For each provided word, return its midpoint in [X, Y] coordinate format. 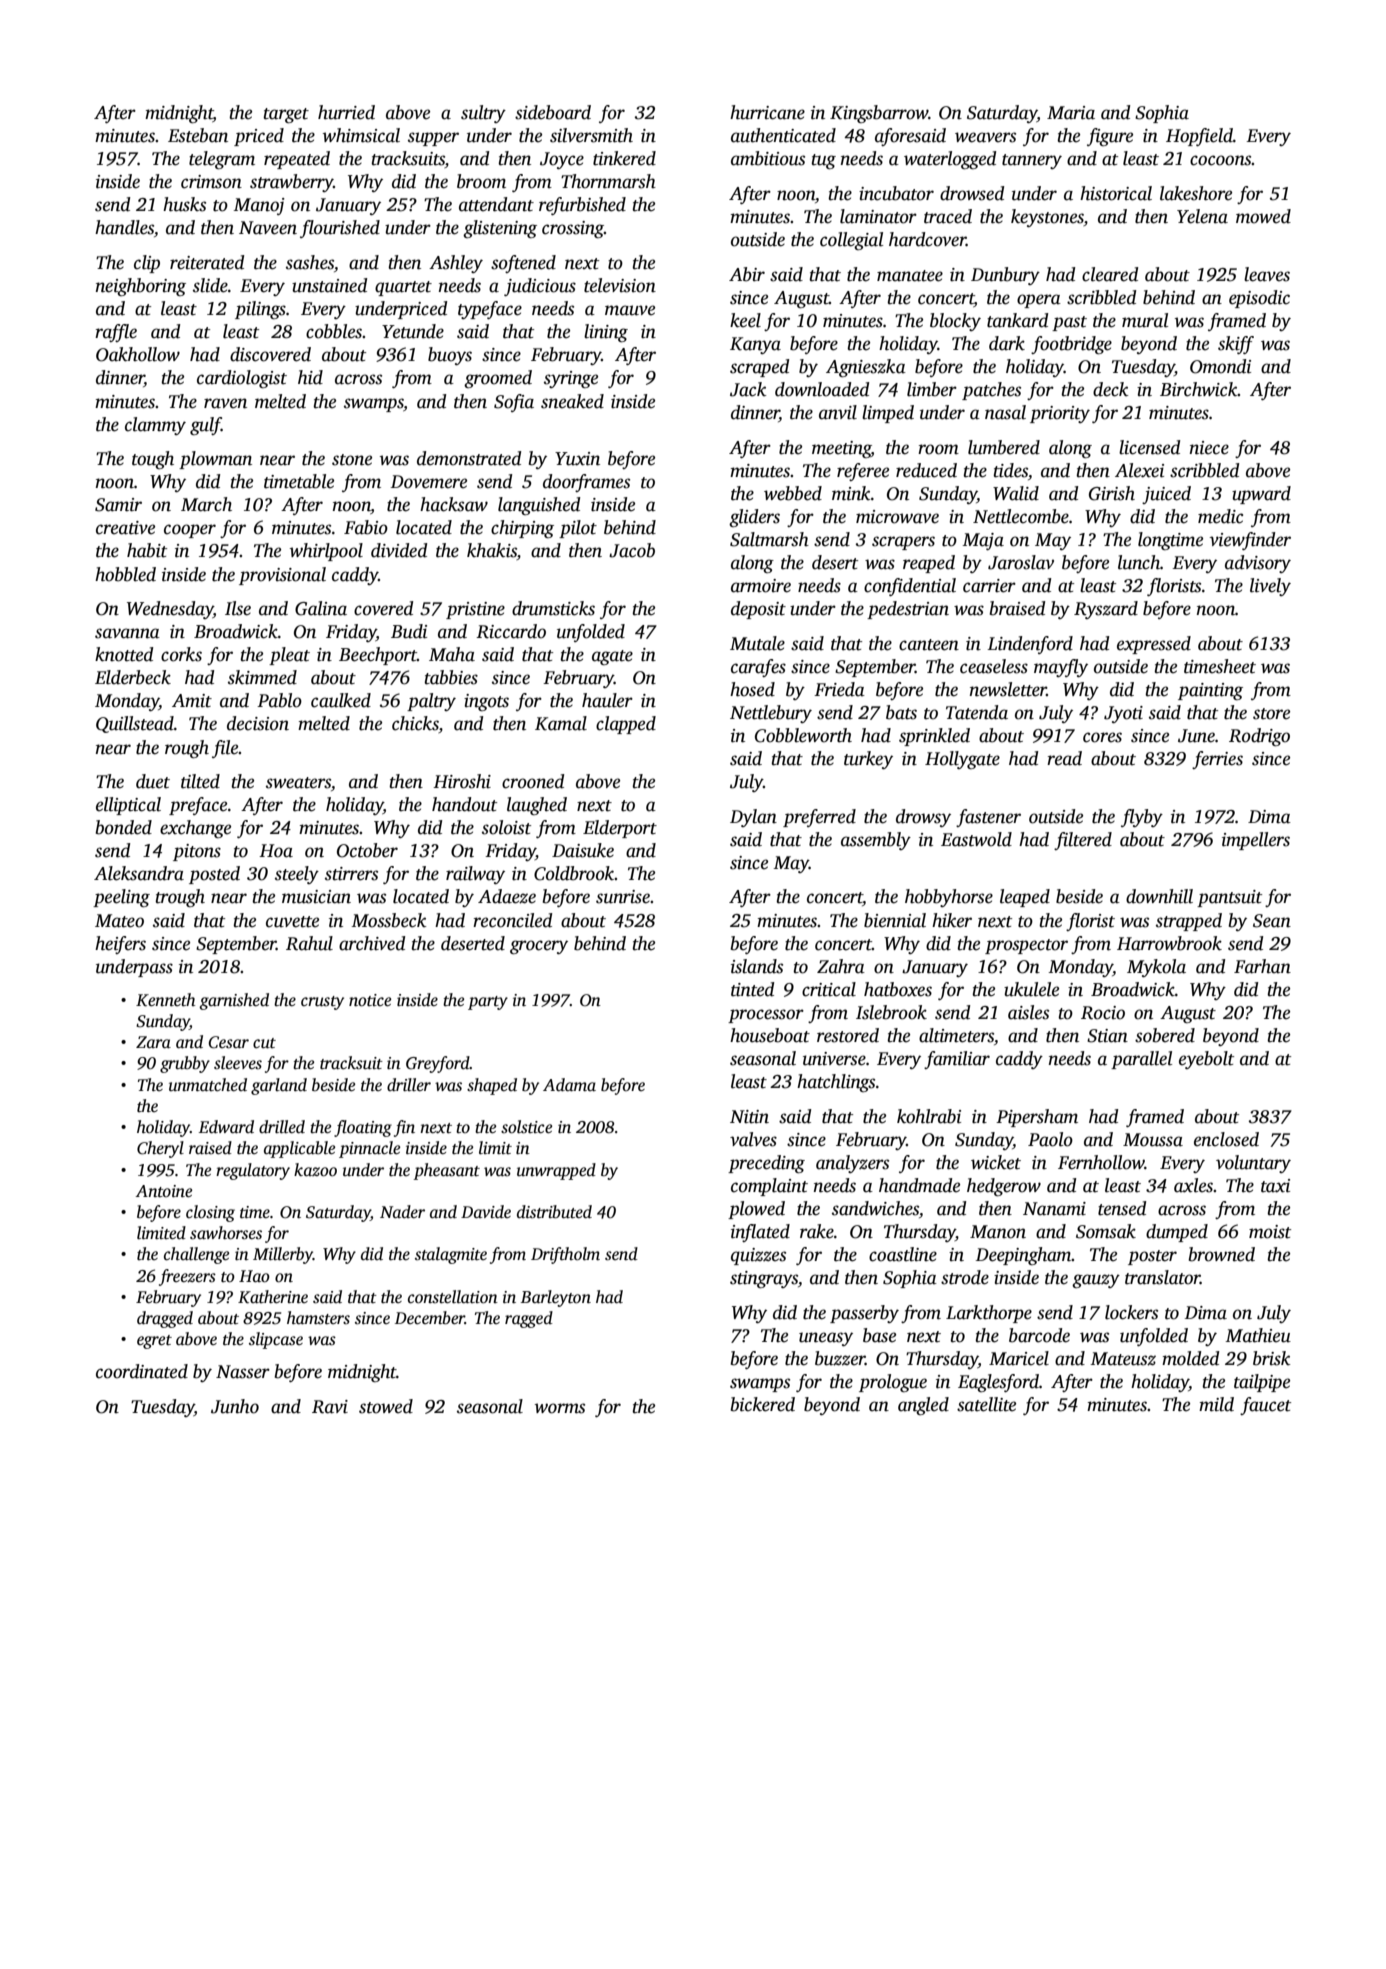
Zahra [841, 966]
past [1069, 323]
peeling [121, 898]
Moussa [1153, 1140]
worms [560, 1408]
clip [147, 264]
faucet [1265, 1406]
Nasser [243, 1372]
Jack [748, 389]
